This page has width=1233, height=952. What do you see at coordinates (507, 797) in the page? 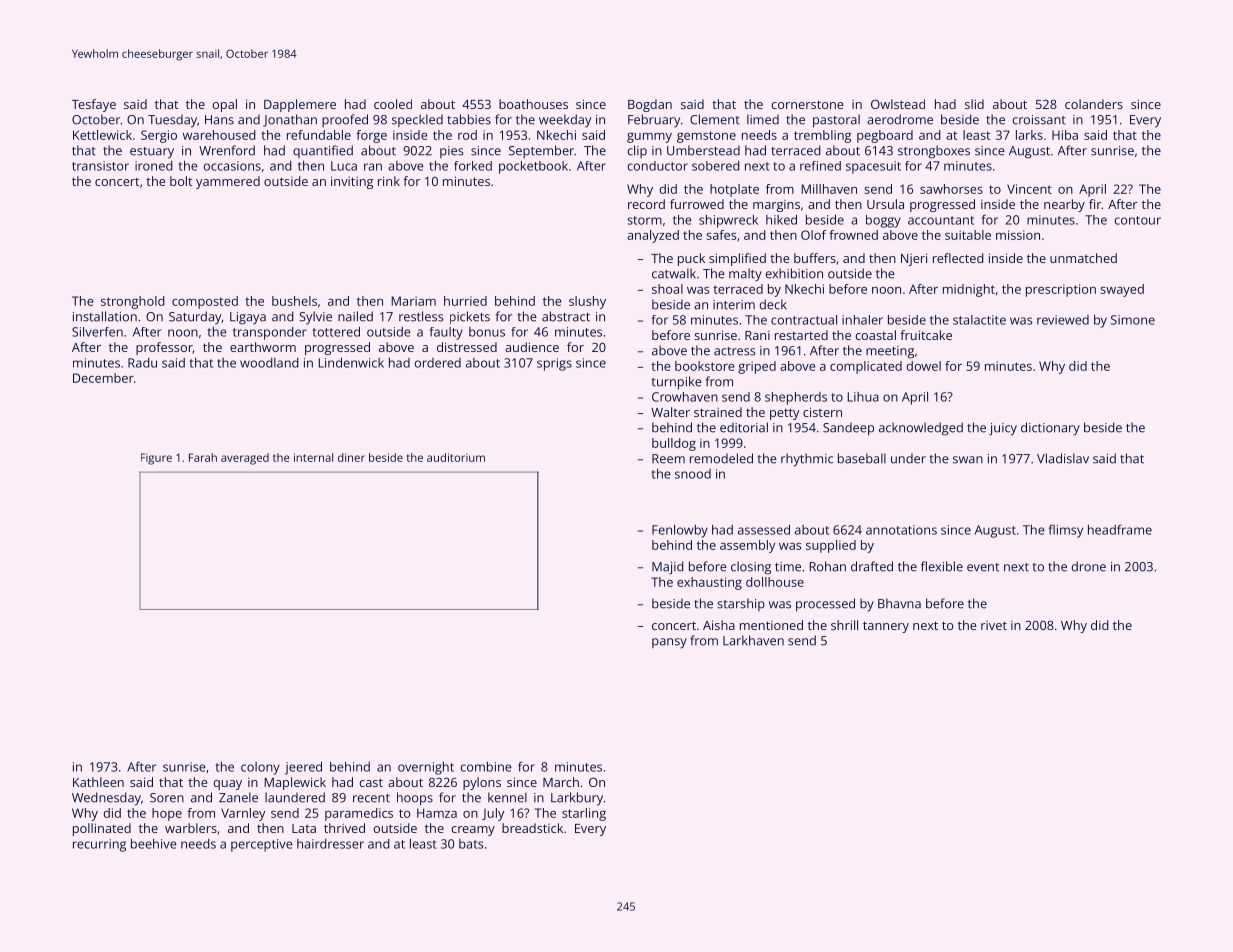
I see `kennel` at bounding box center [507, 797].
